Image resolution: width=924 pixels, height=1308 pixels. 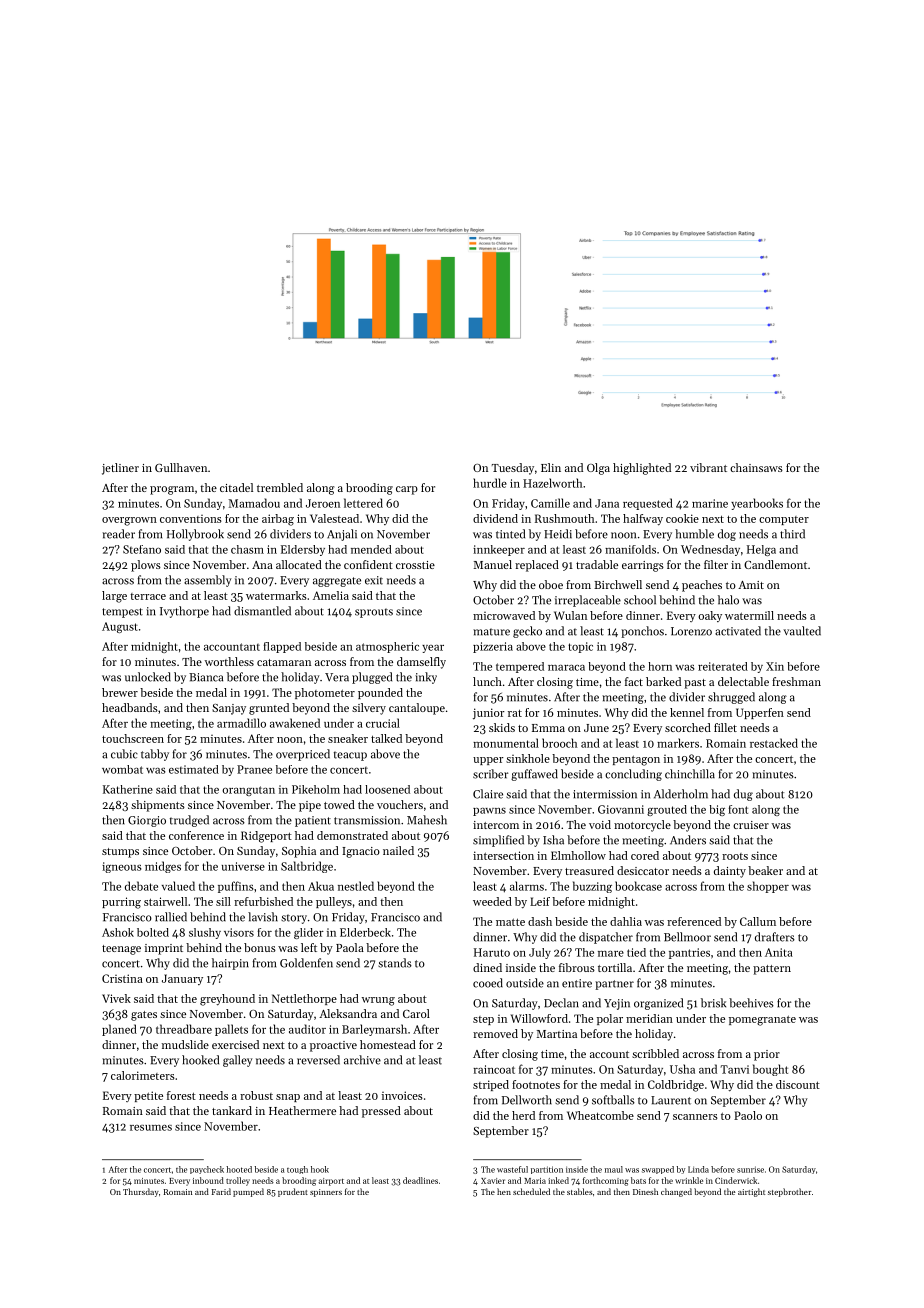 I want to click on Paolo, so click(x=748, y=1115).
